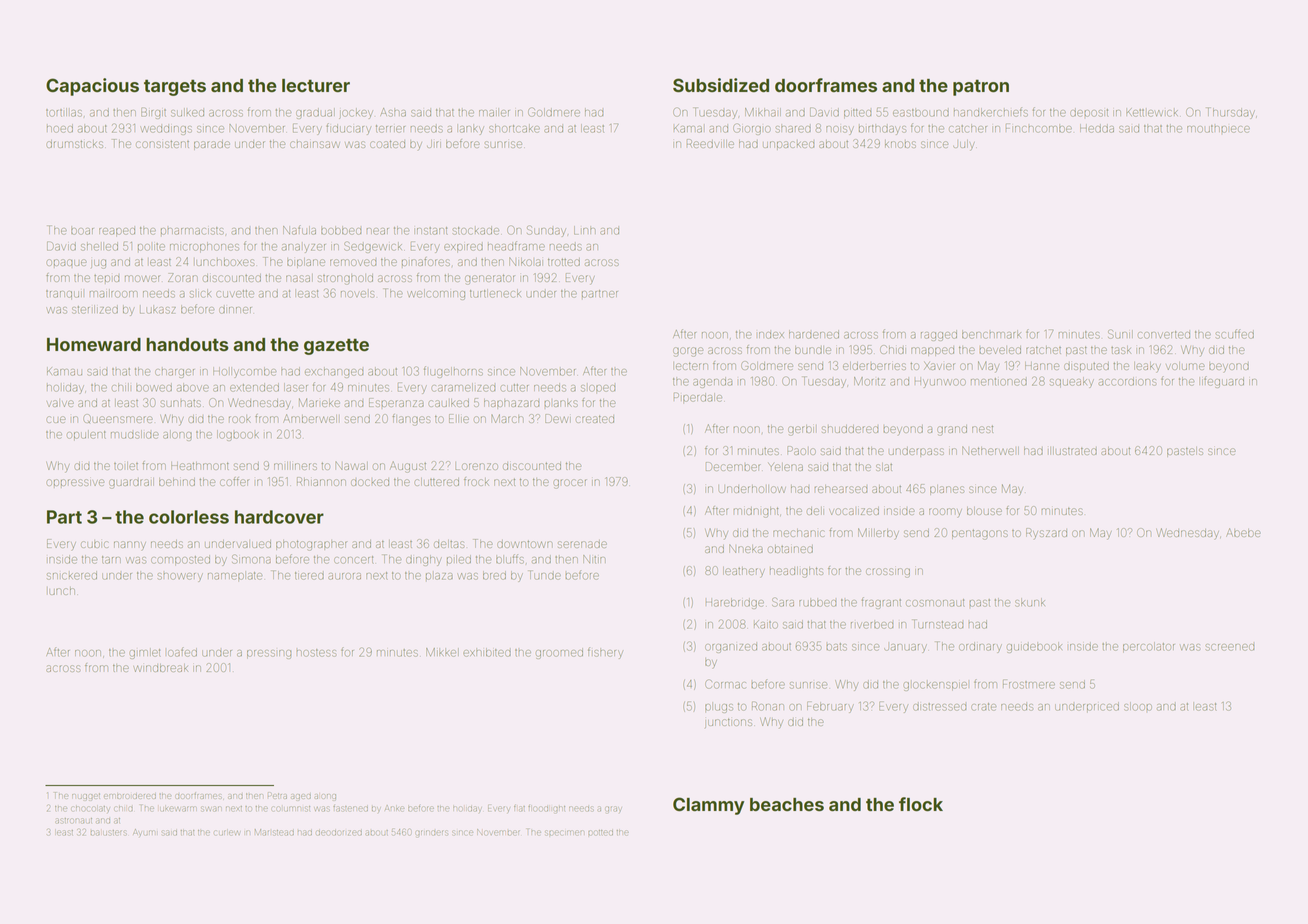 Image resolution: width=1308 pixels, height=924 pixels. What do you see at coordinates (244, 372) in the screenshot?
I see `Hollycombe` at bounding box center [244, 372].
